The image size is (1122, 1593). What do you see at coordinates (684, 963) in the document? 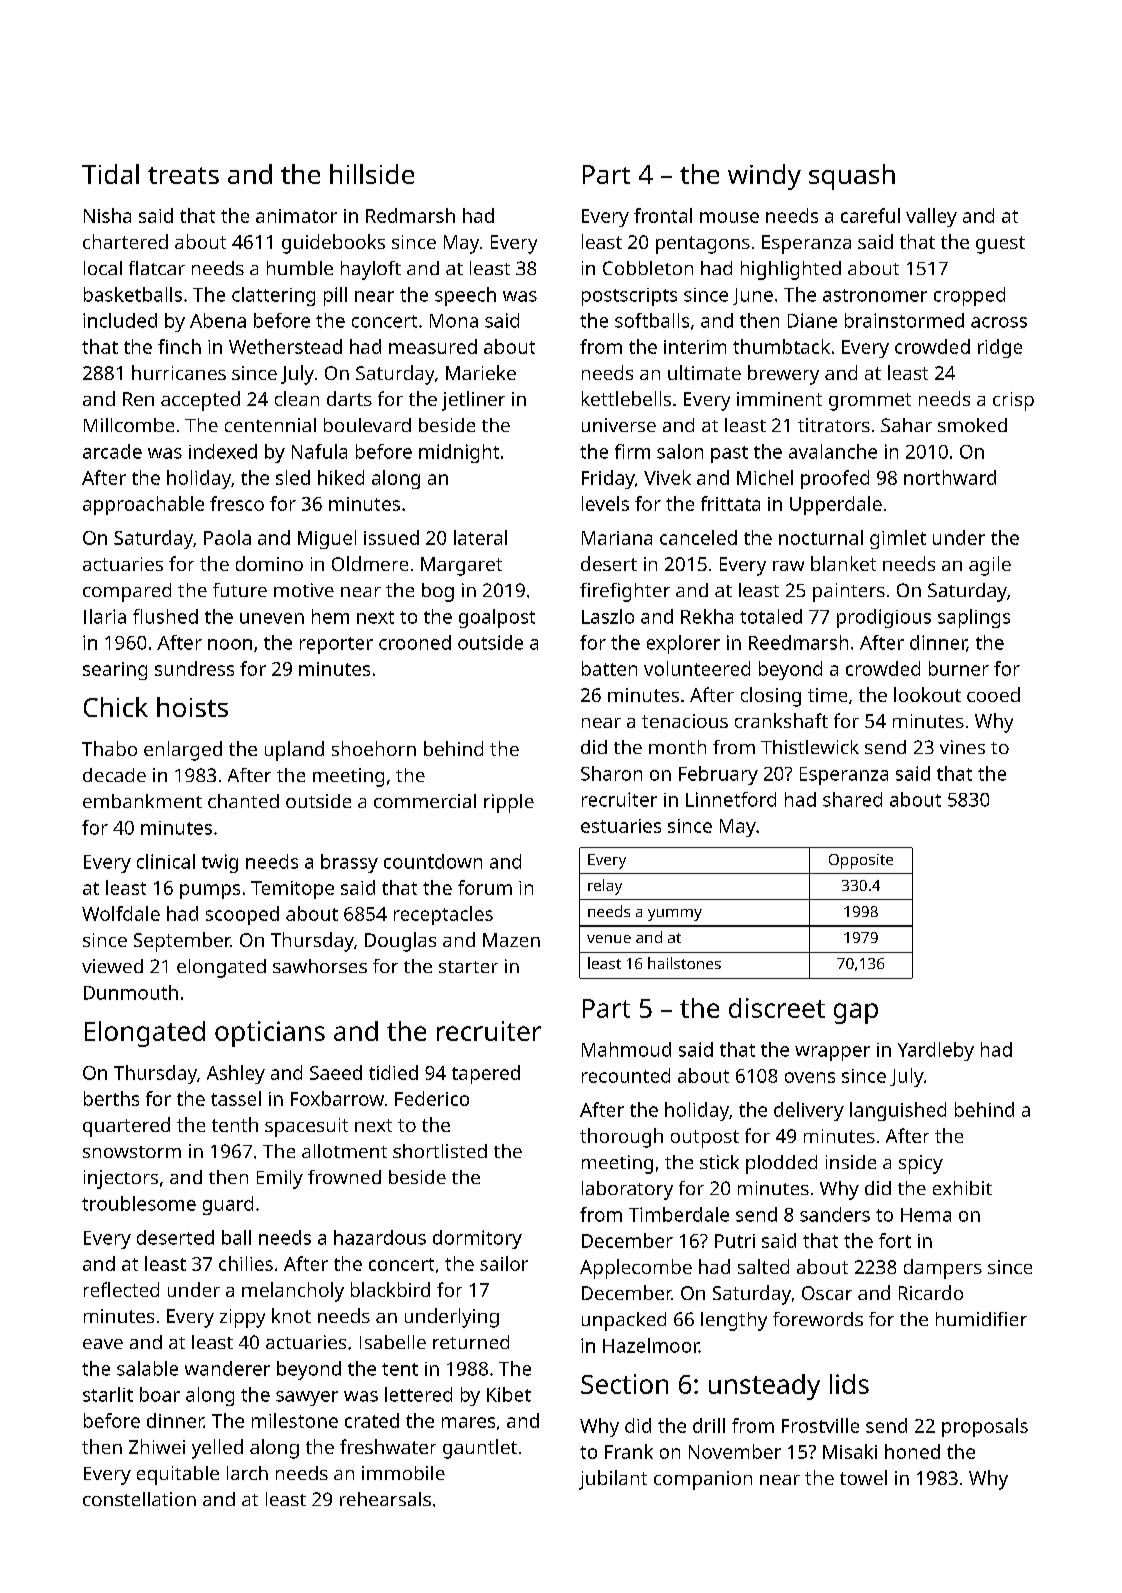
I see `hailstones` at bounding box center [684, 963].
